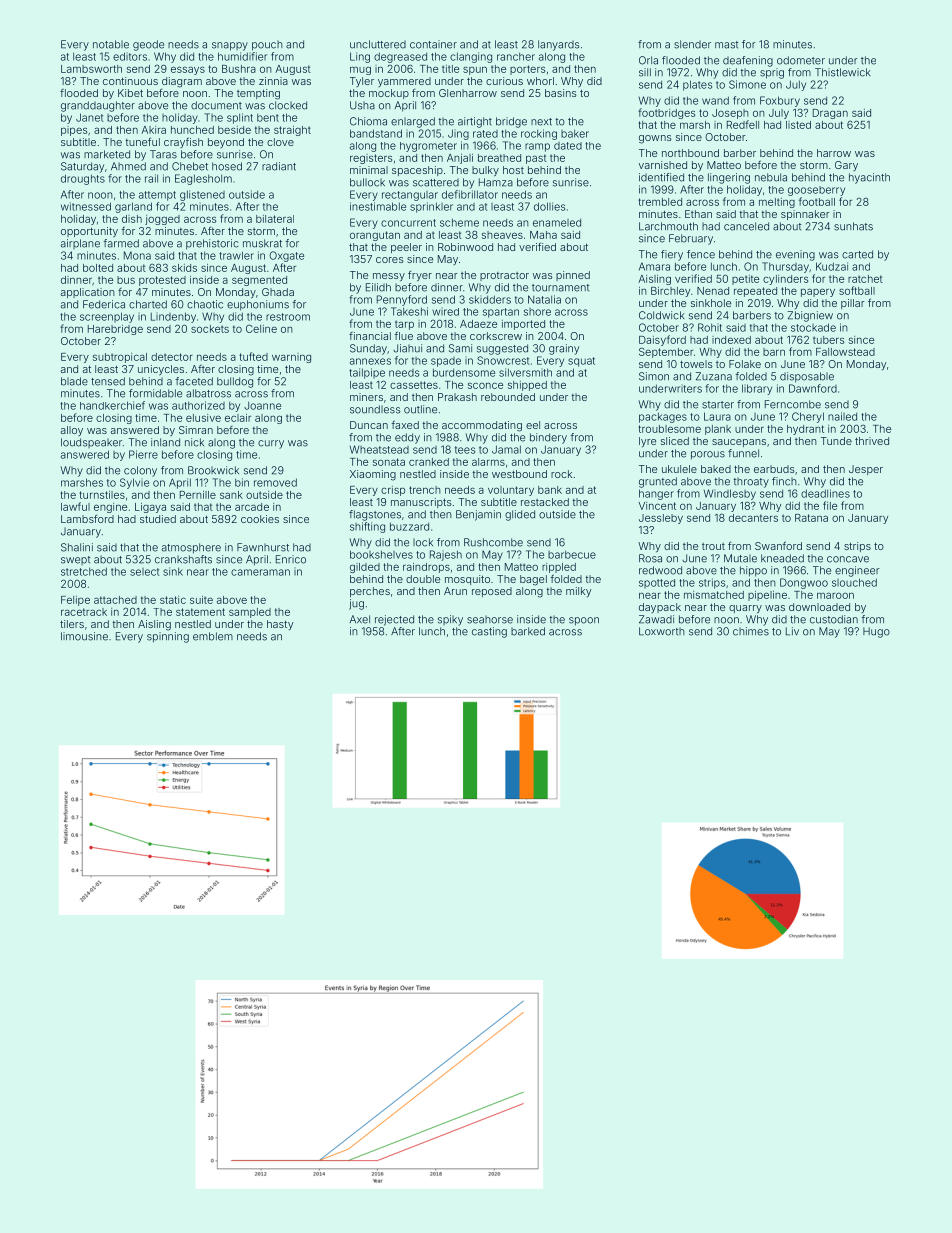  What do you see at coordinates (172, 357) in the screenshot?
I see `detector` at bounding box center [172, 357].
